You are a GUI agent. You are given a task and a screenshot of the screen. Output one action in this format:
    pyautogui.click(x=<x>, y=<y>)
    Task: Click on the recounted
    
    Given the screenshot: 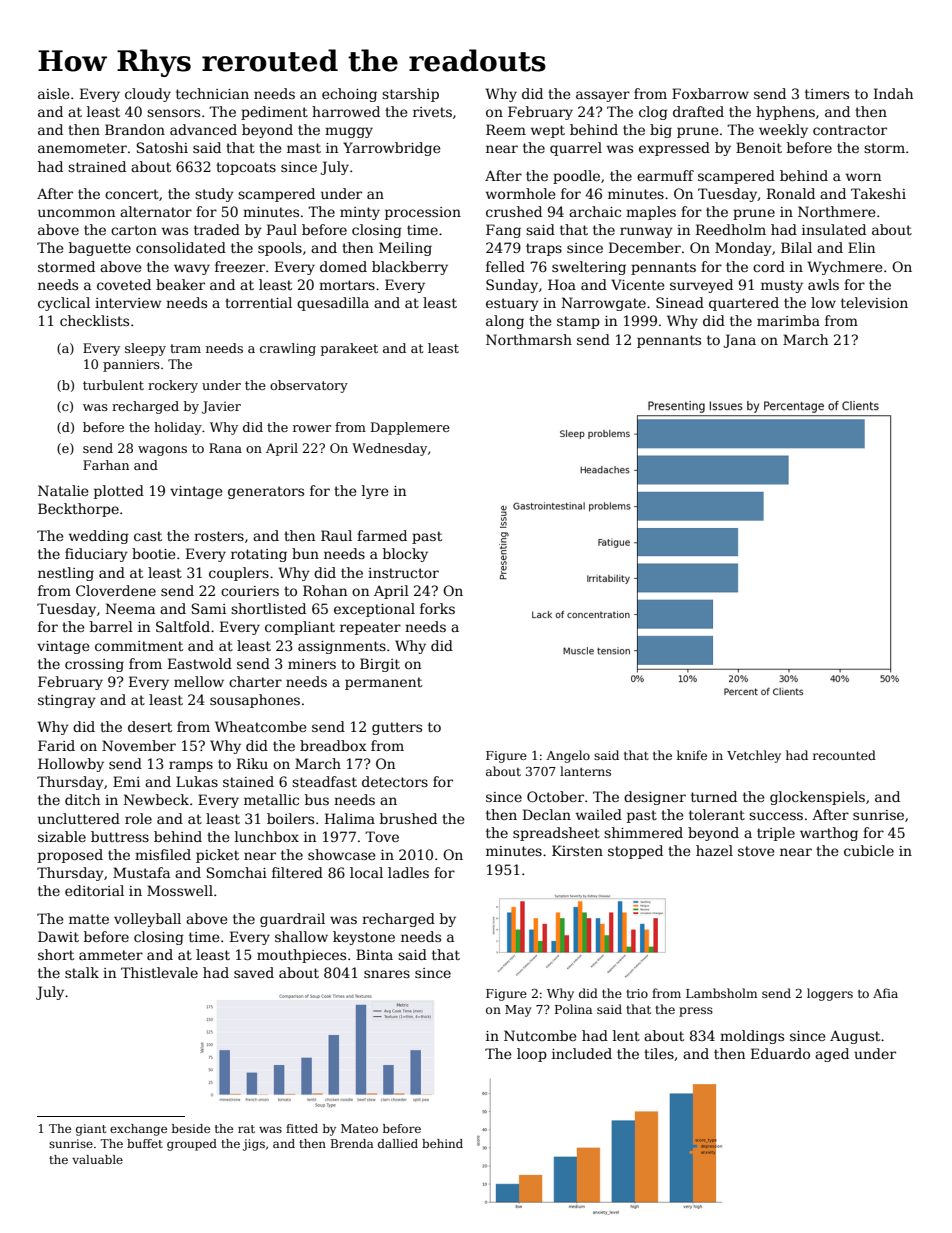 What is the action you would take?
    pyautogui.click(x=844, y=755)
